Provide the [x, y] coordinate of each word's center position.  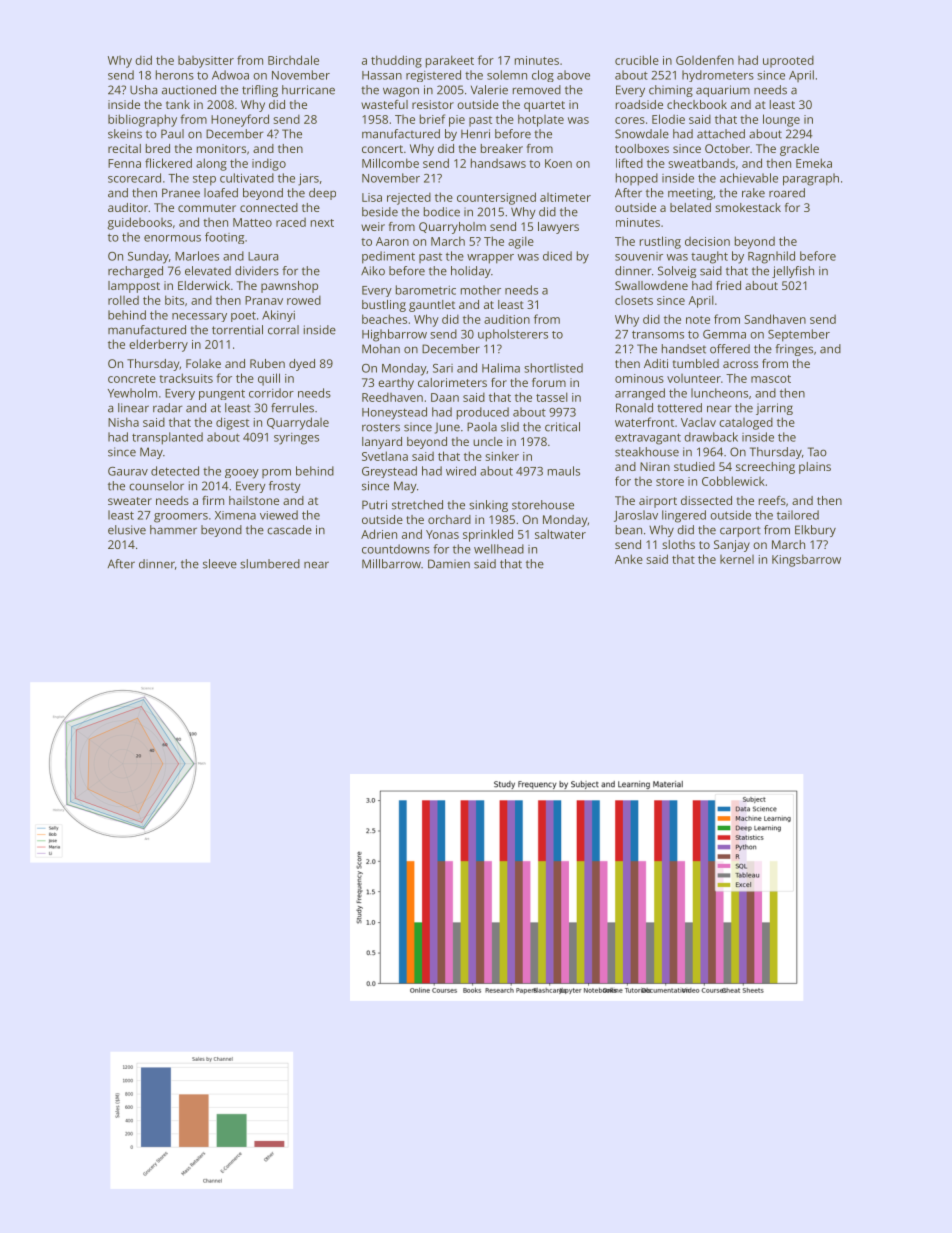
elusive [127, 530]
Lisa [372, 197]
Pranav [264, 300]
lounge [781, 120]
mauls [564, 471]
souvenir [639, 256]
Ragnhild [771, 257]
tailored [798, 515]
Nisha [123, 422]
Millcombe [390, 163]
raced [291, 222]
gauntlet [432, 306]
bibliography [142, 120]
